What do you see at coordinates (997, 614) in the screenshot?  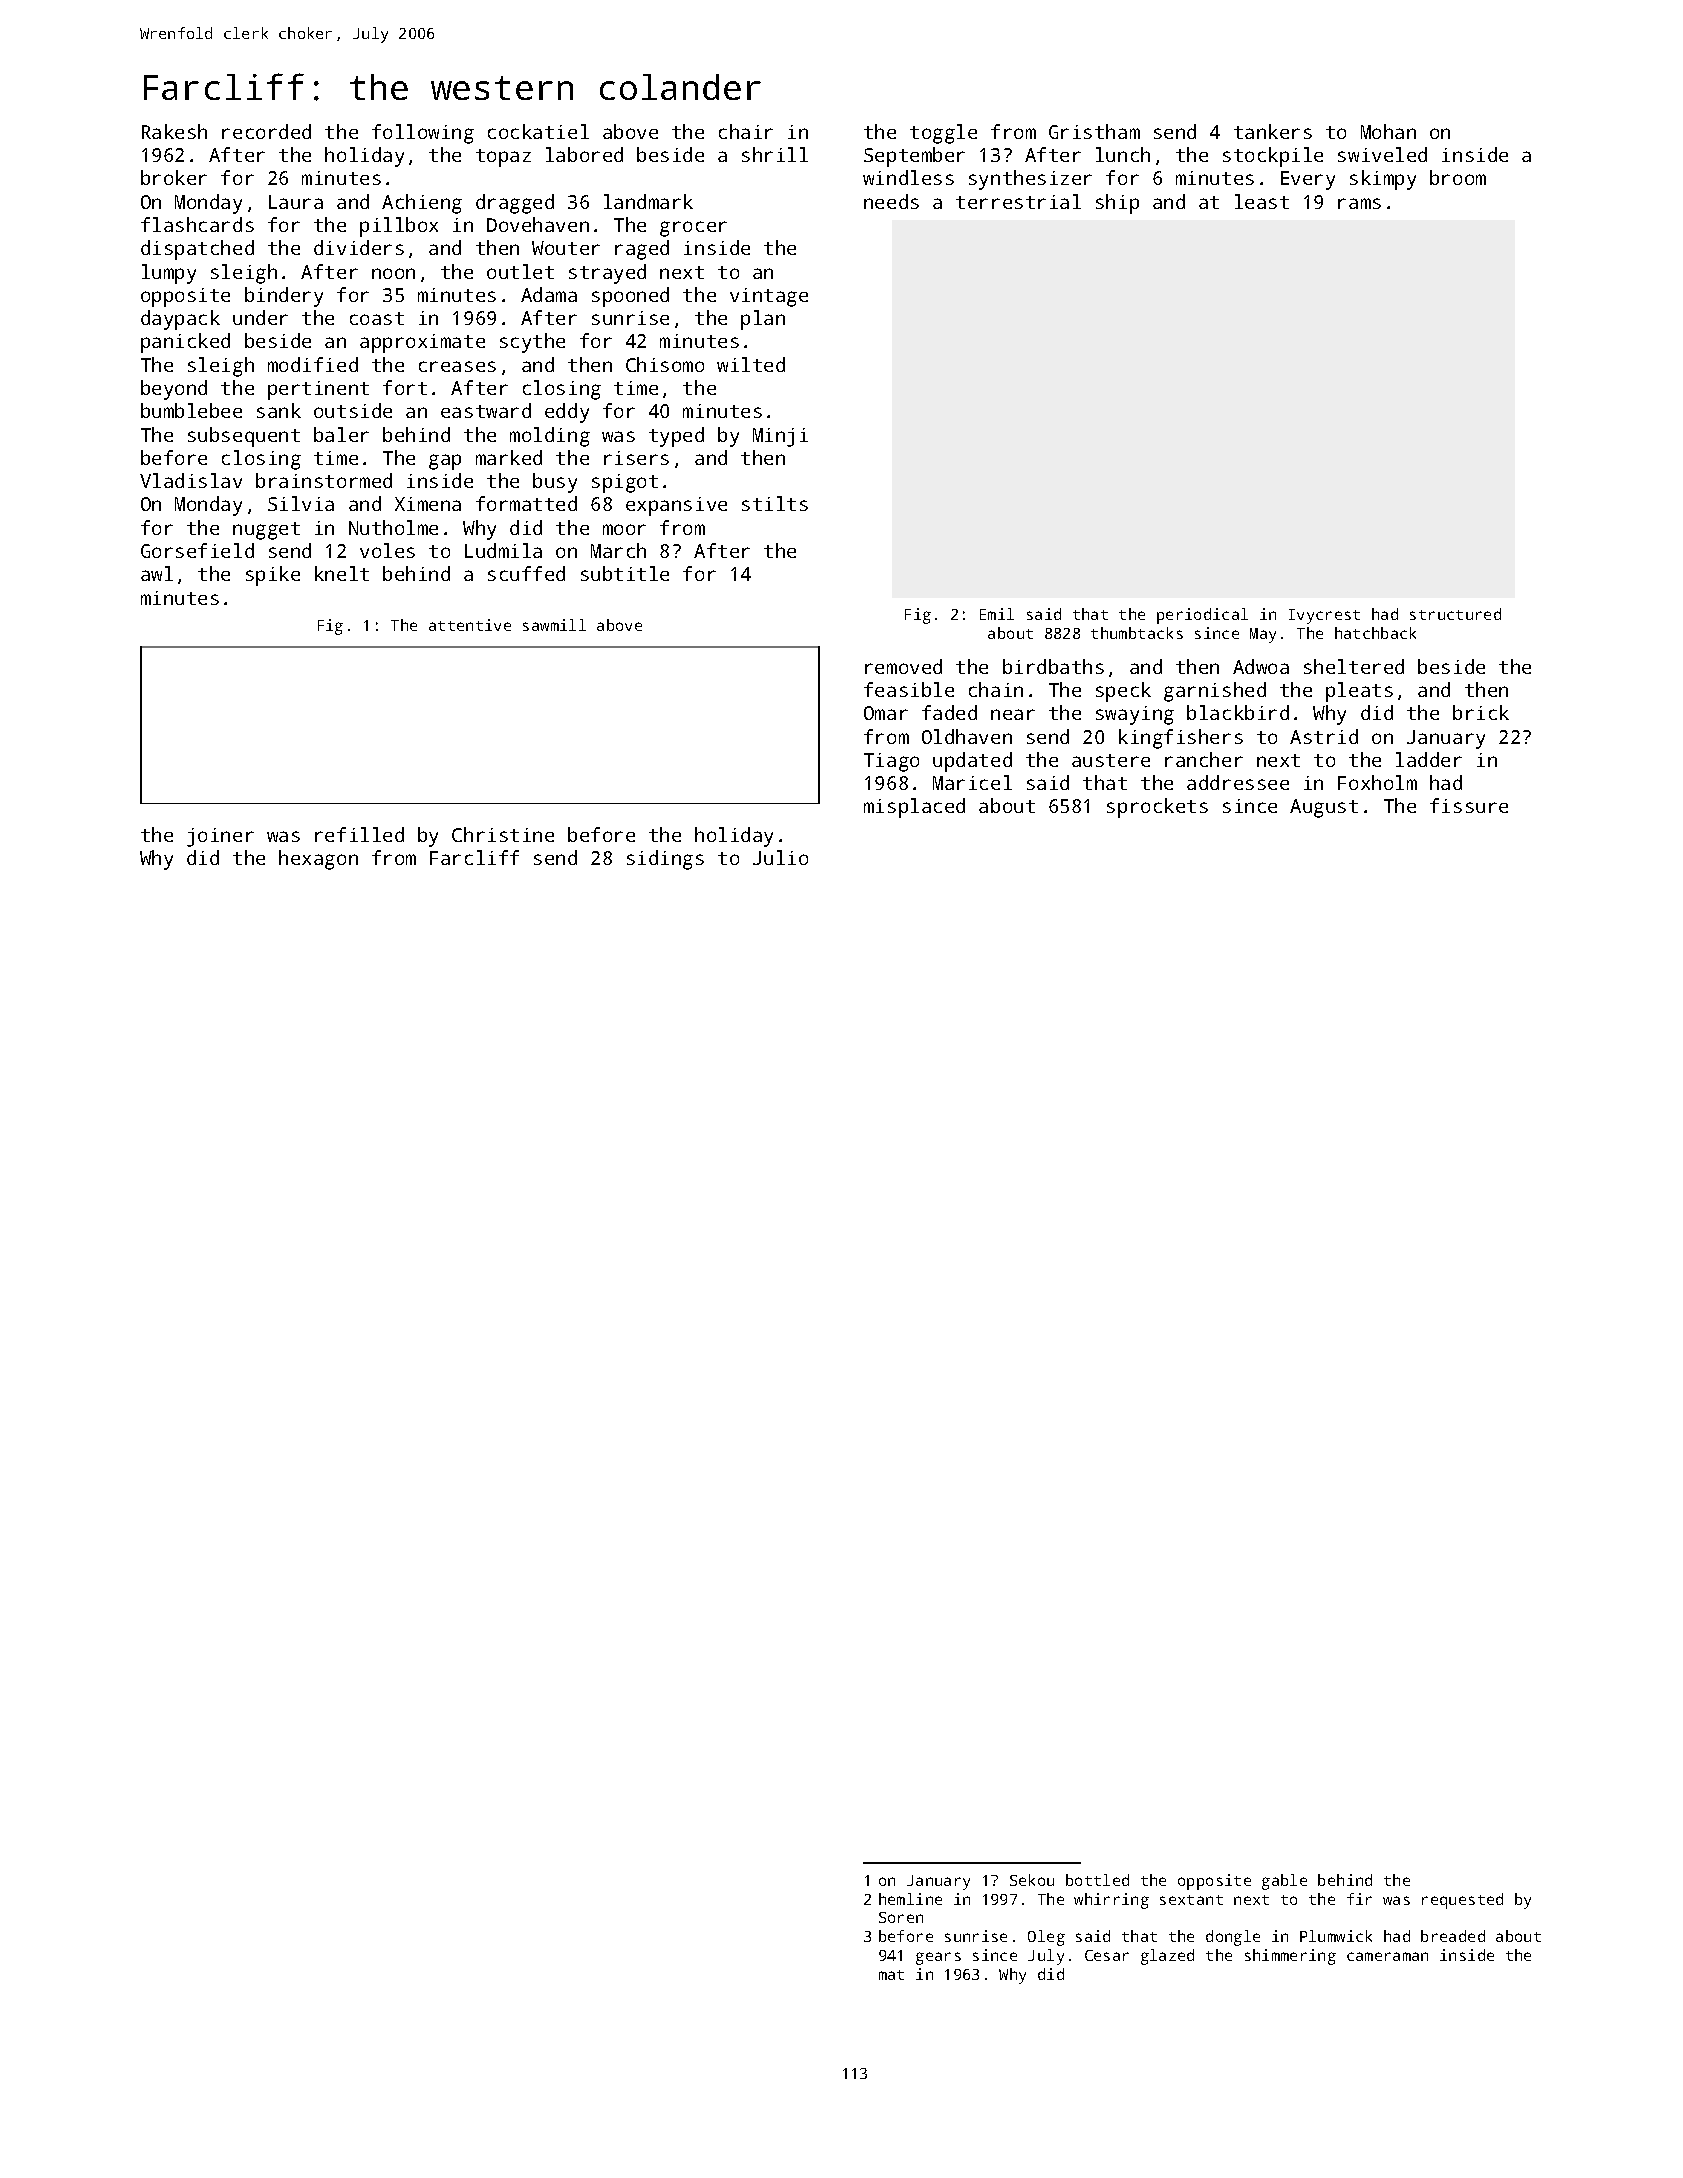 I see `Emil` at bounding box center [997, 614].
